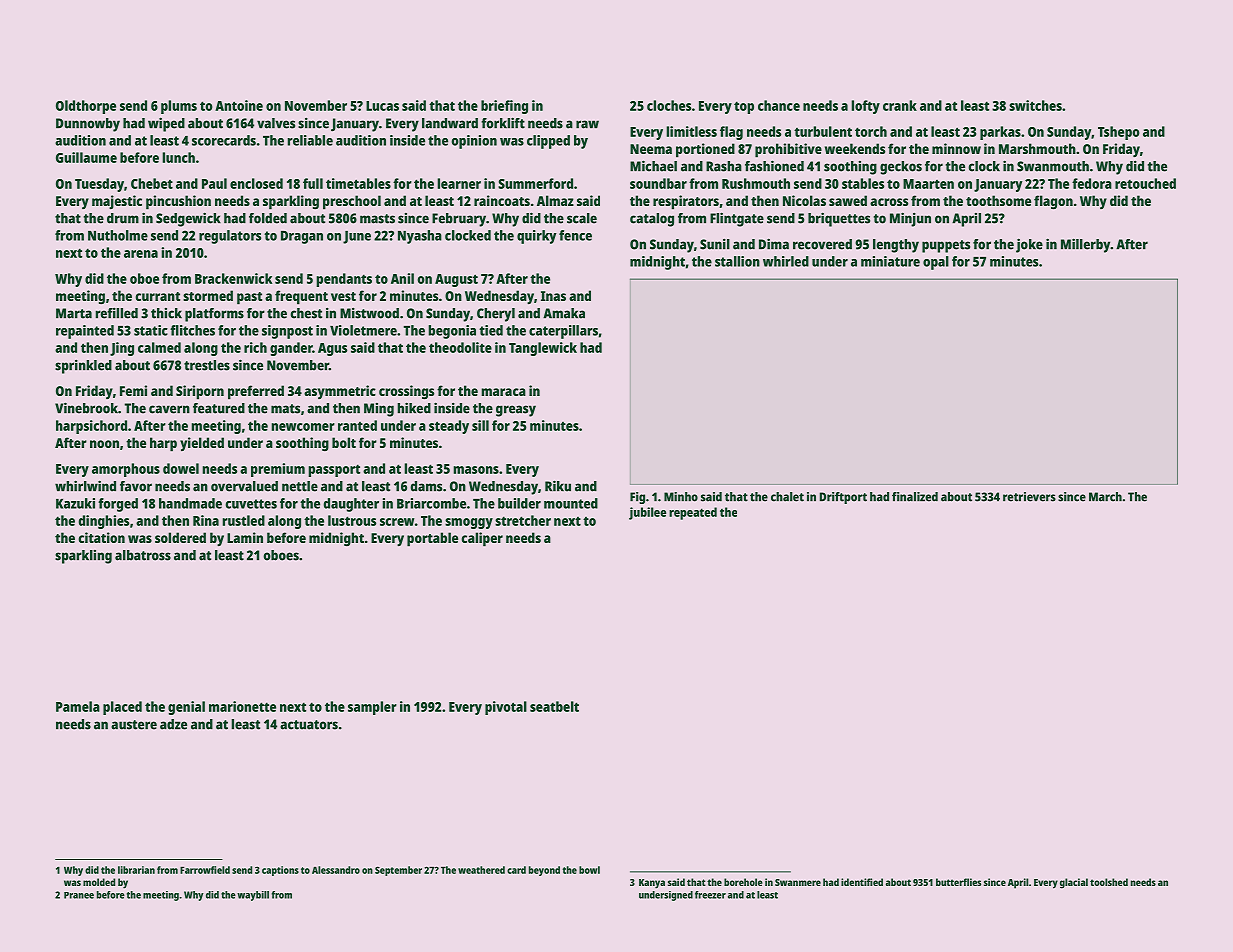  Describe the element at coordinates (651, 149) in the document. I see `Neema` at that location.
